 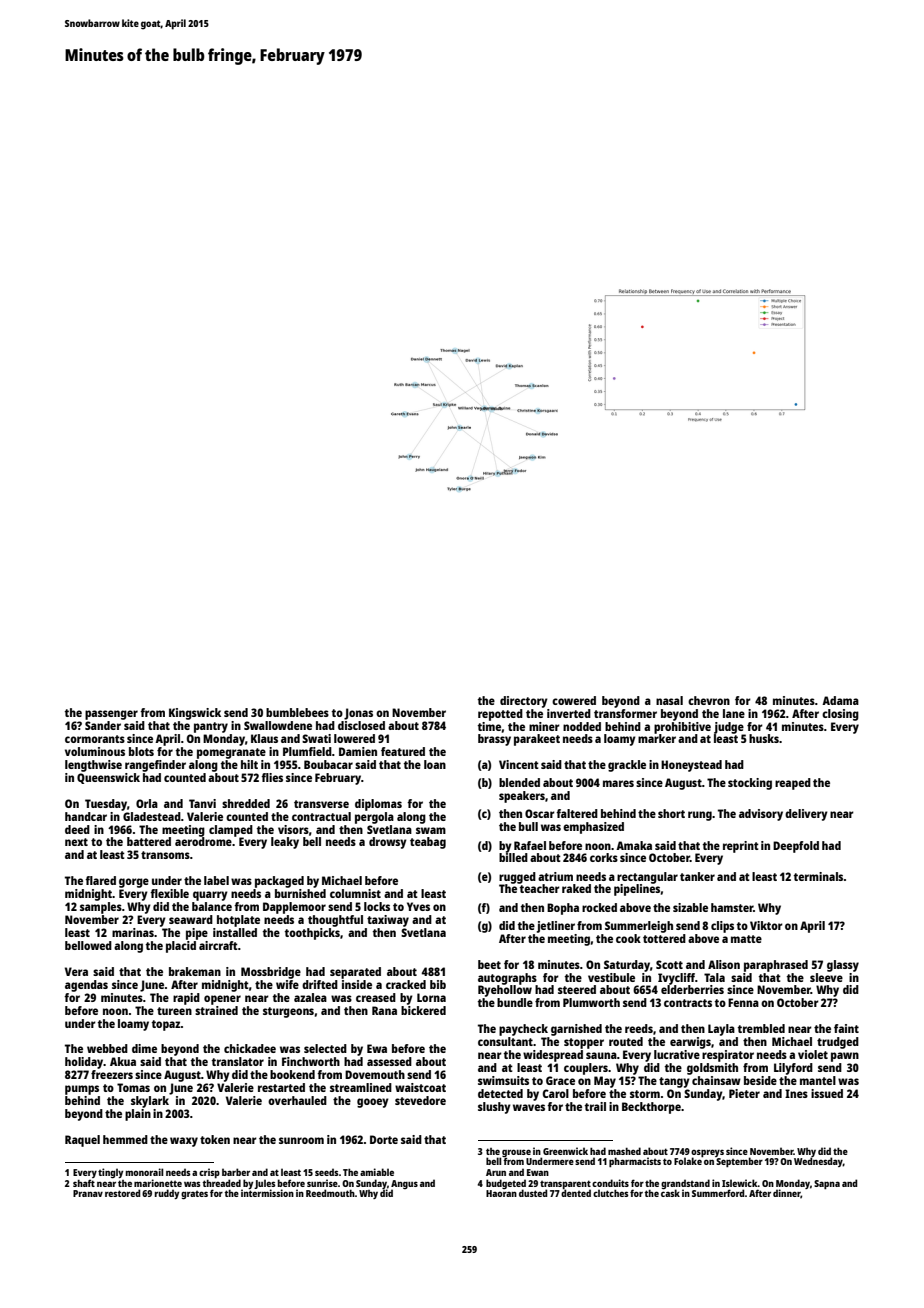 What do you see at coordinates (505, 1041) in the screenshot?
I see `consultant` at bounding box center [505, 1041].
